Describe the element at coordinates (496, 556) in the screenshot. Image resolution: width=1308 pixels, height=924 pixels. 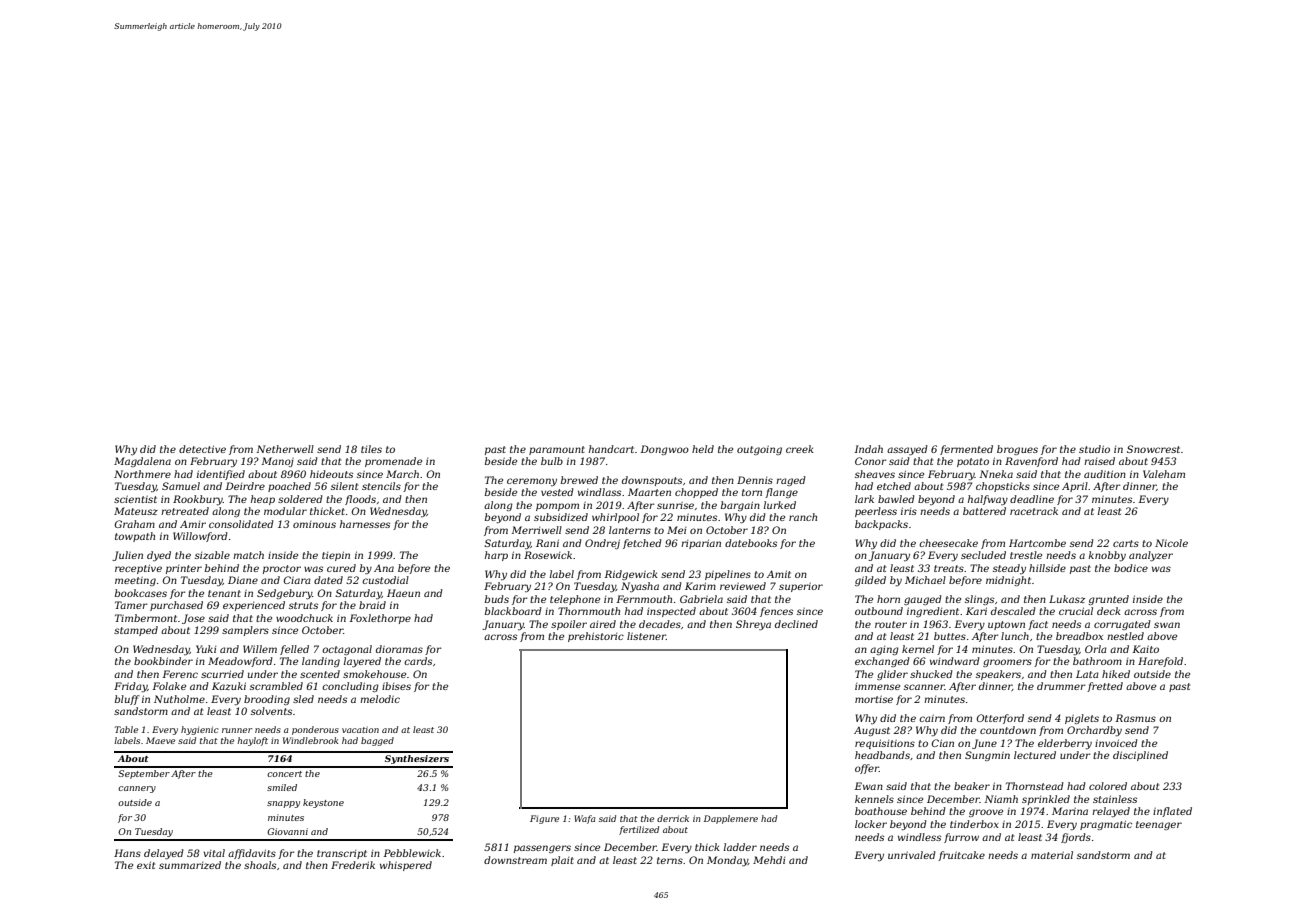
I see `harp` at that location.
